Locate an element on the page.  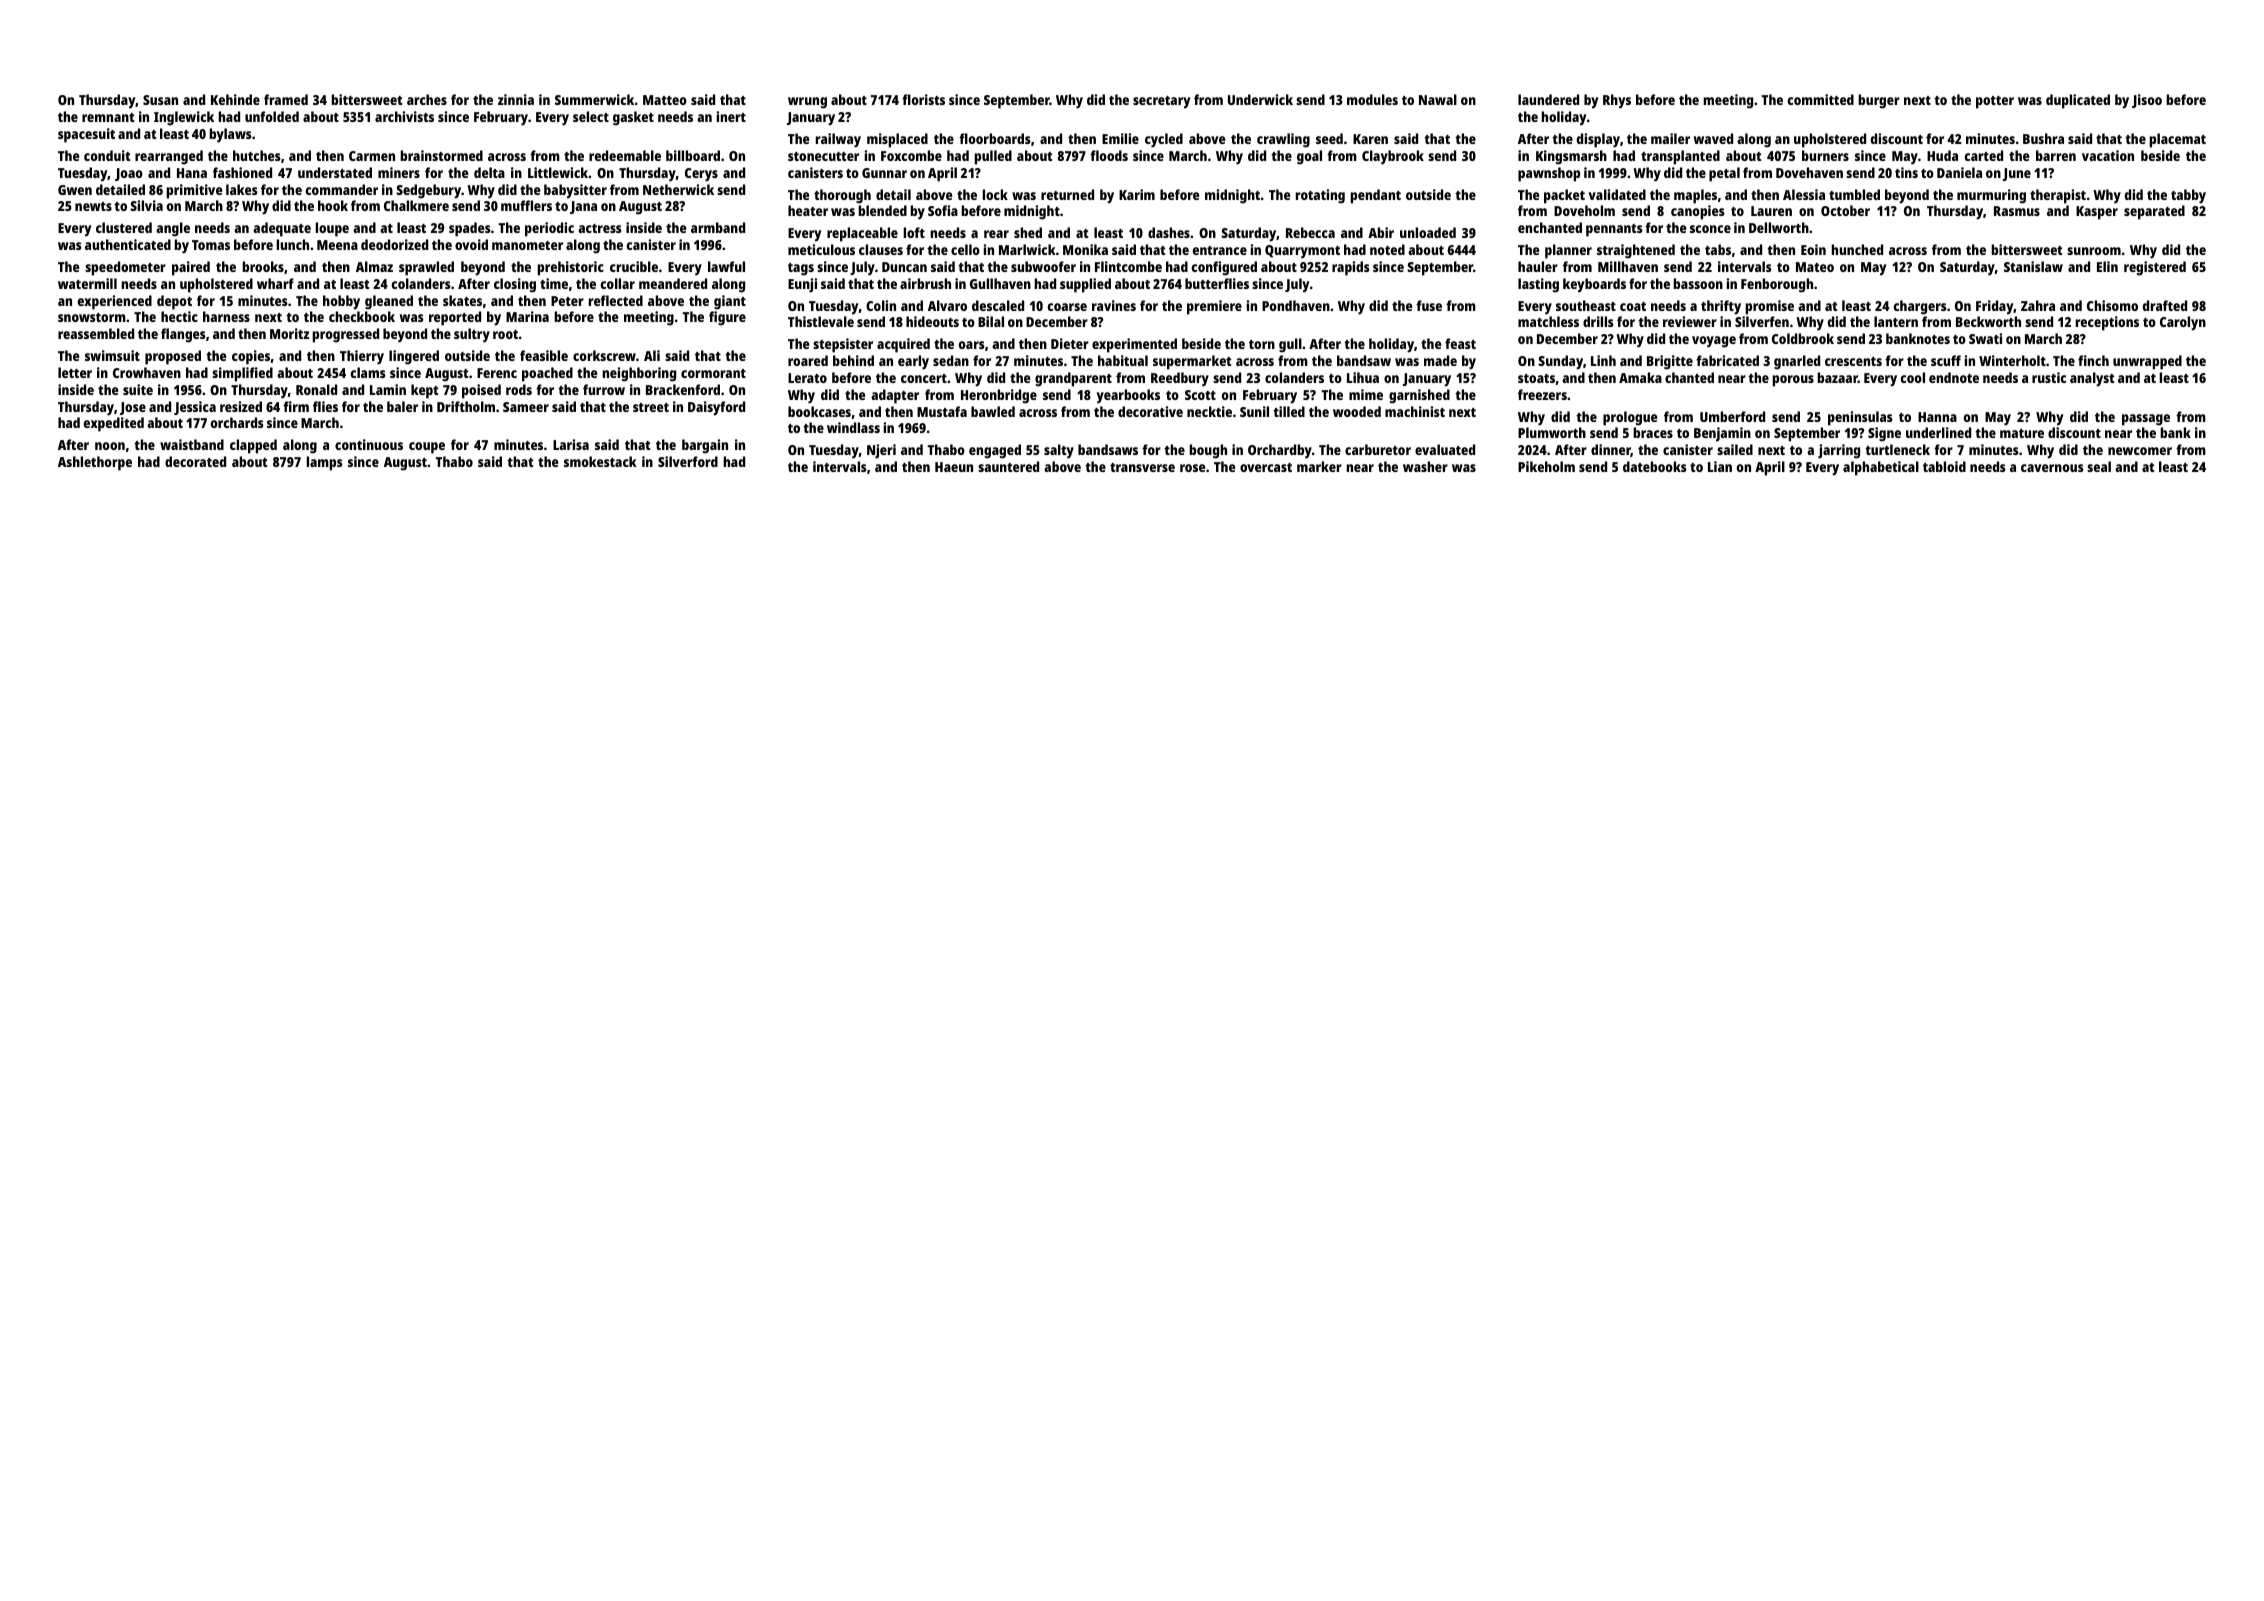
dashes is located at coordinates (1169, 232).
